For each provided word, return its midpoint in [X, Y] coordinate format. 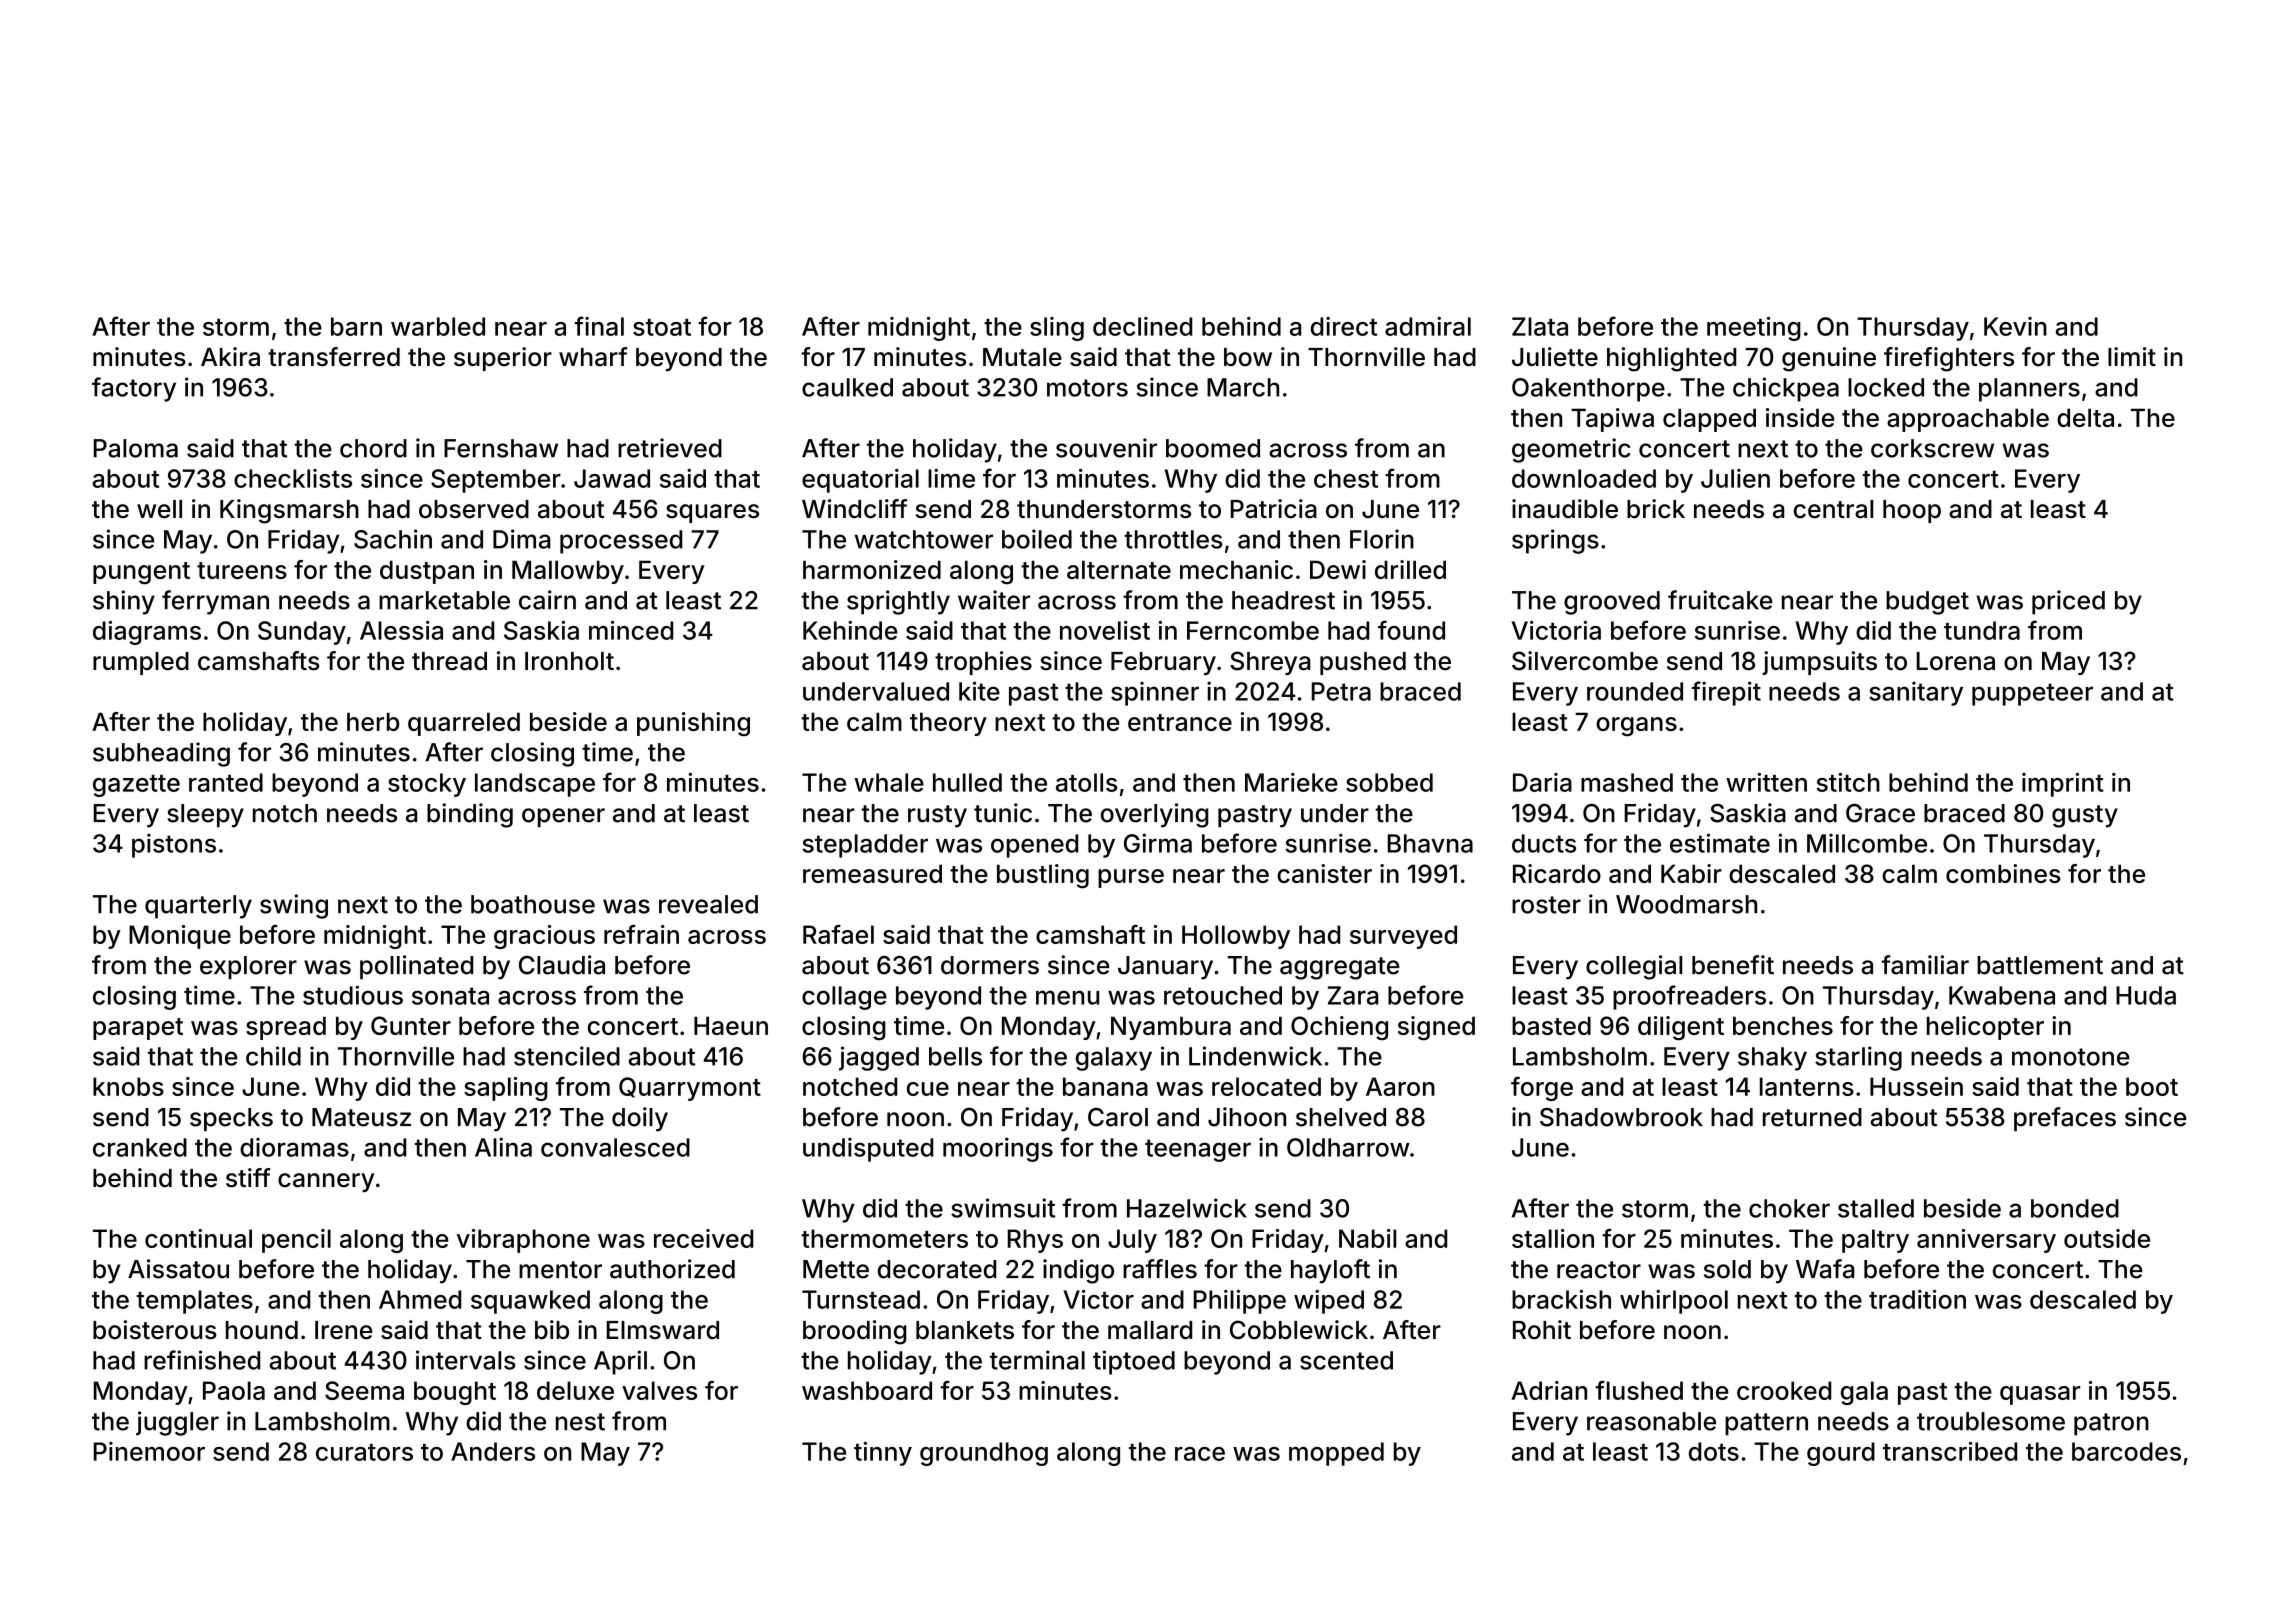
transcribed [1950, 1451]
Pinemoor [149, 1451]
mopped [1336, 1454]
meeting [1754, 329]
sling [1057, 329]
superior [503, 359]
